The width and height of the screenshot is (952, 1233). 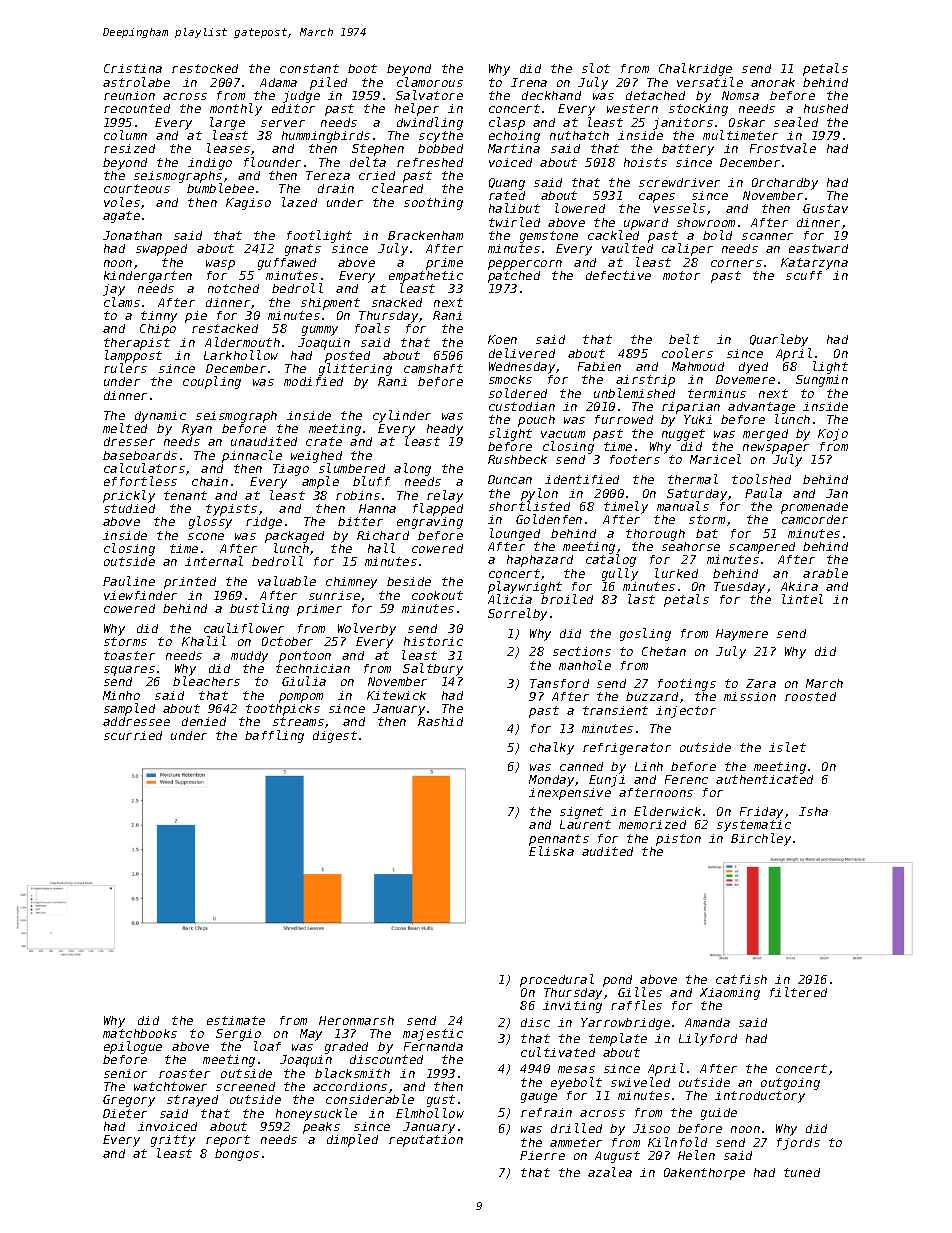 I want to click on Irena, so click(x=529, y=82).
